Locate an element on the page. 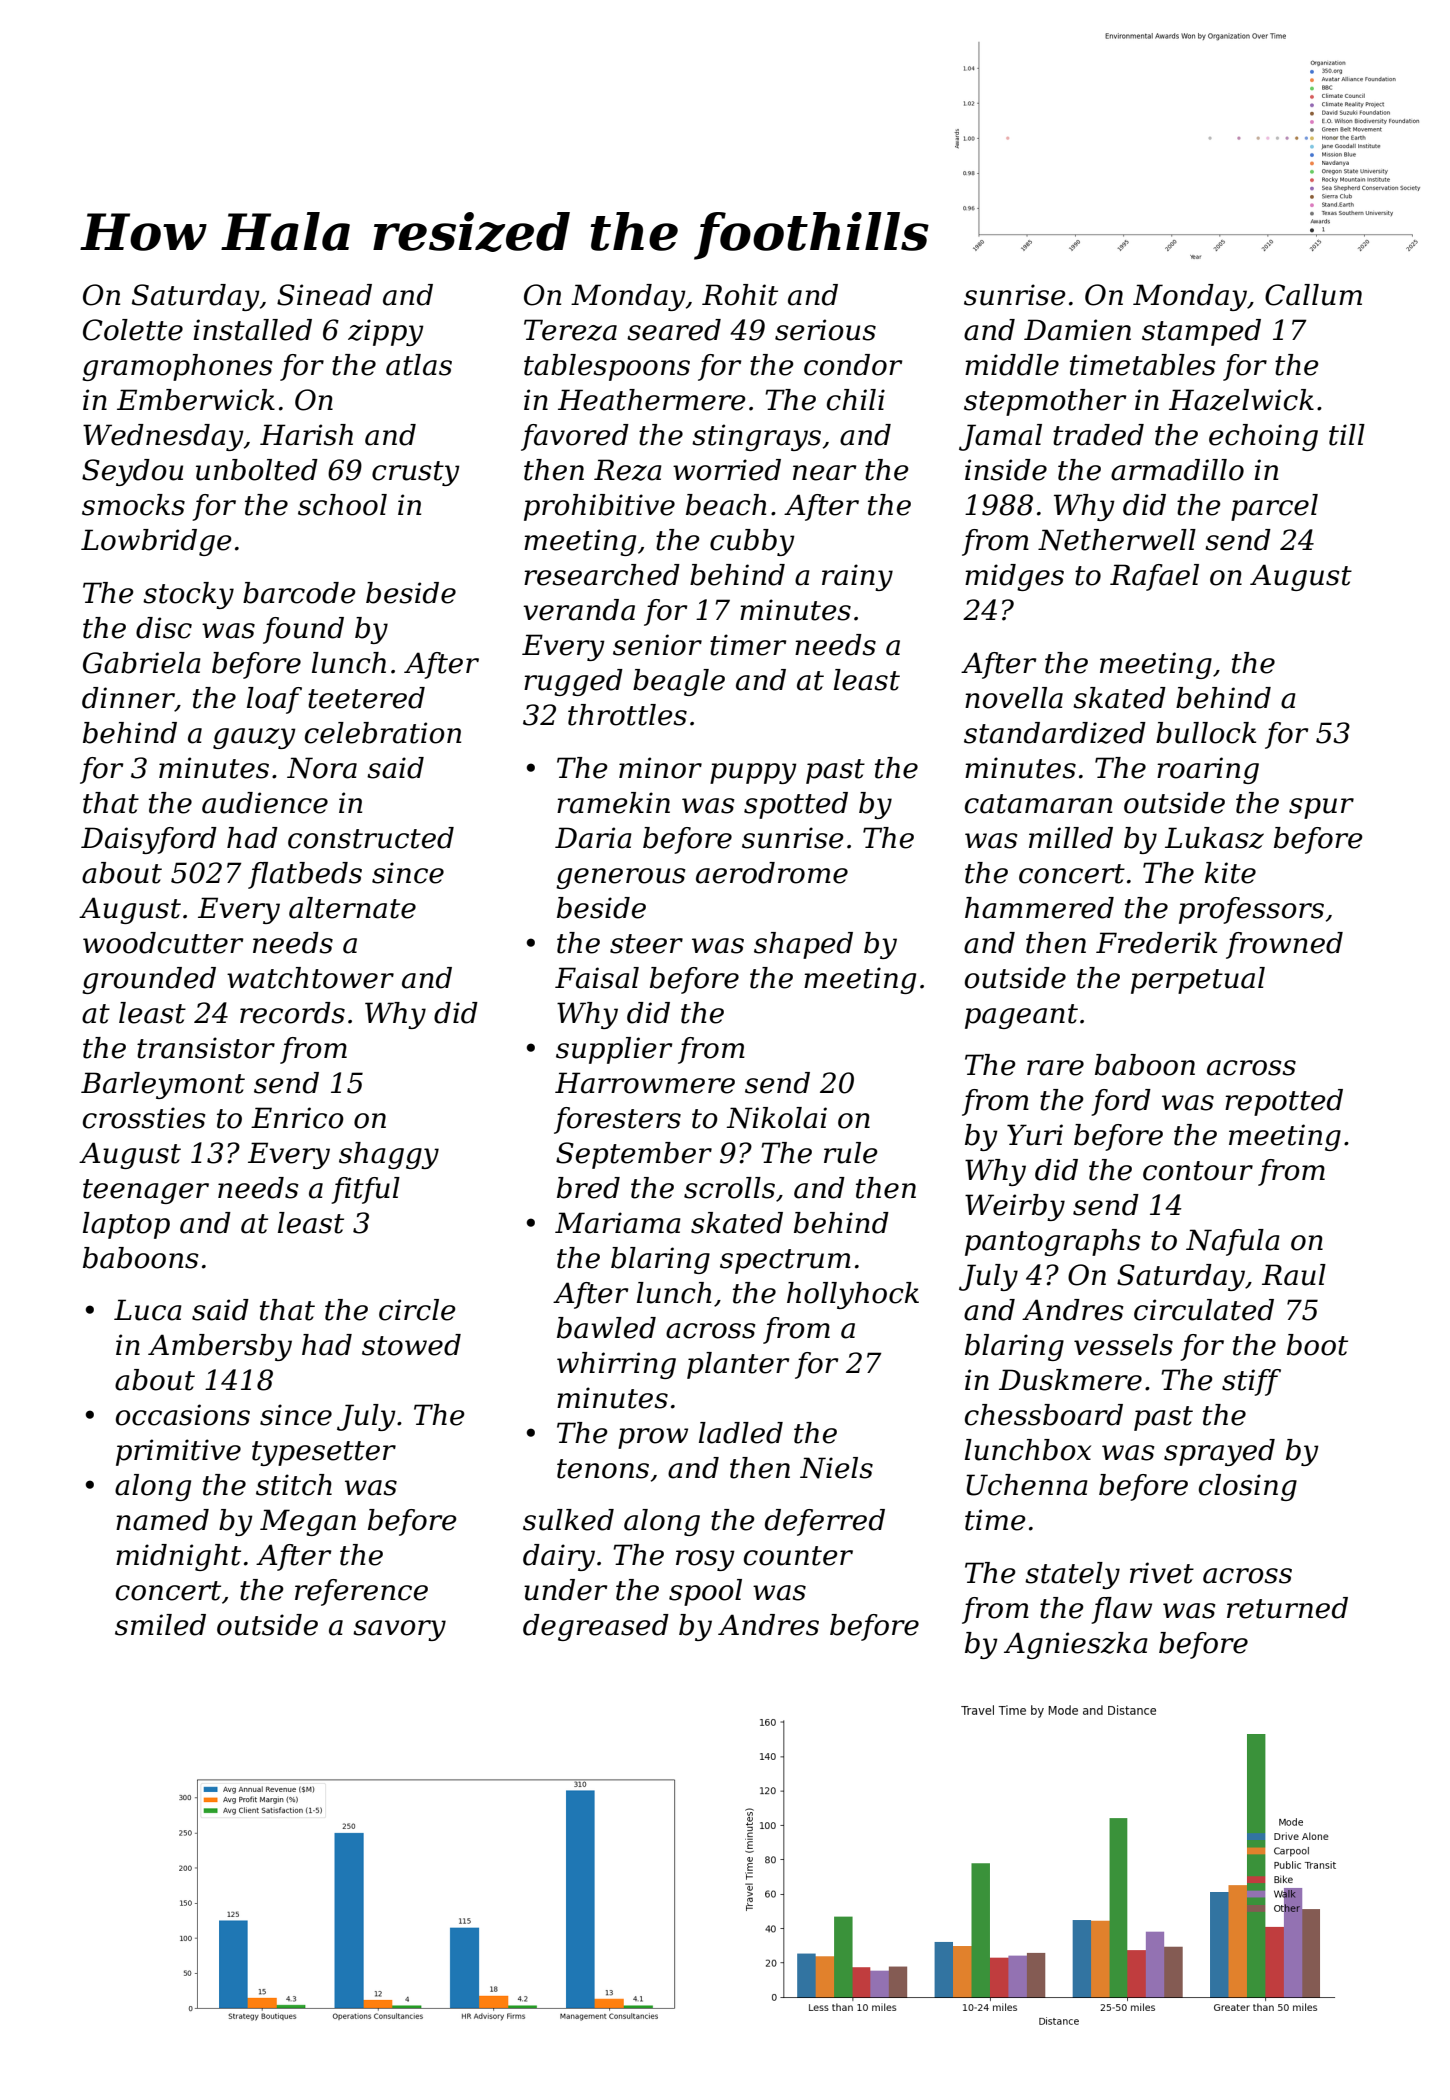  traded is located at coordinates (1098, 435).
